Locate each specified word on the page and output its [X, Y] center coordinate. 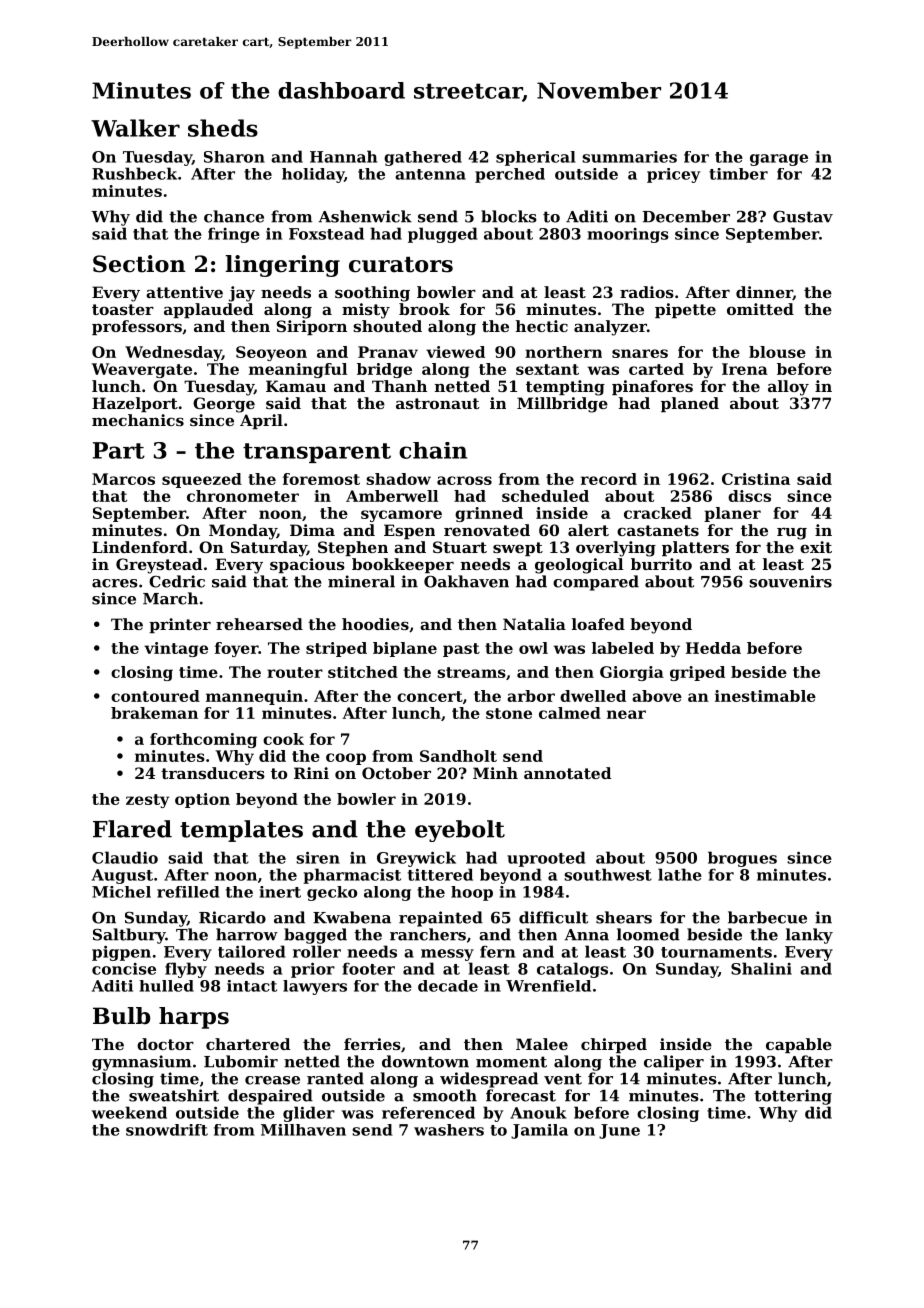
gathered [423, 158]
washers [449, 1130]
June [619, 1131]
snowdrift [167, 1130]
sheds [223, 128]
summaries [629, 157]
